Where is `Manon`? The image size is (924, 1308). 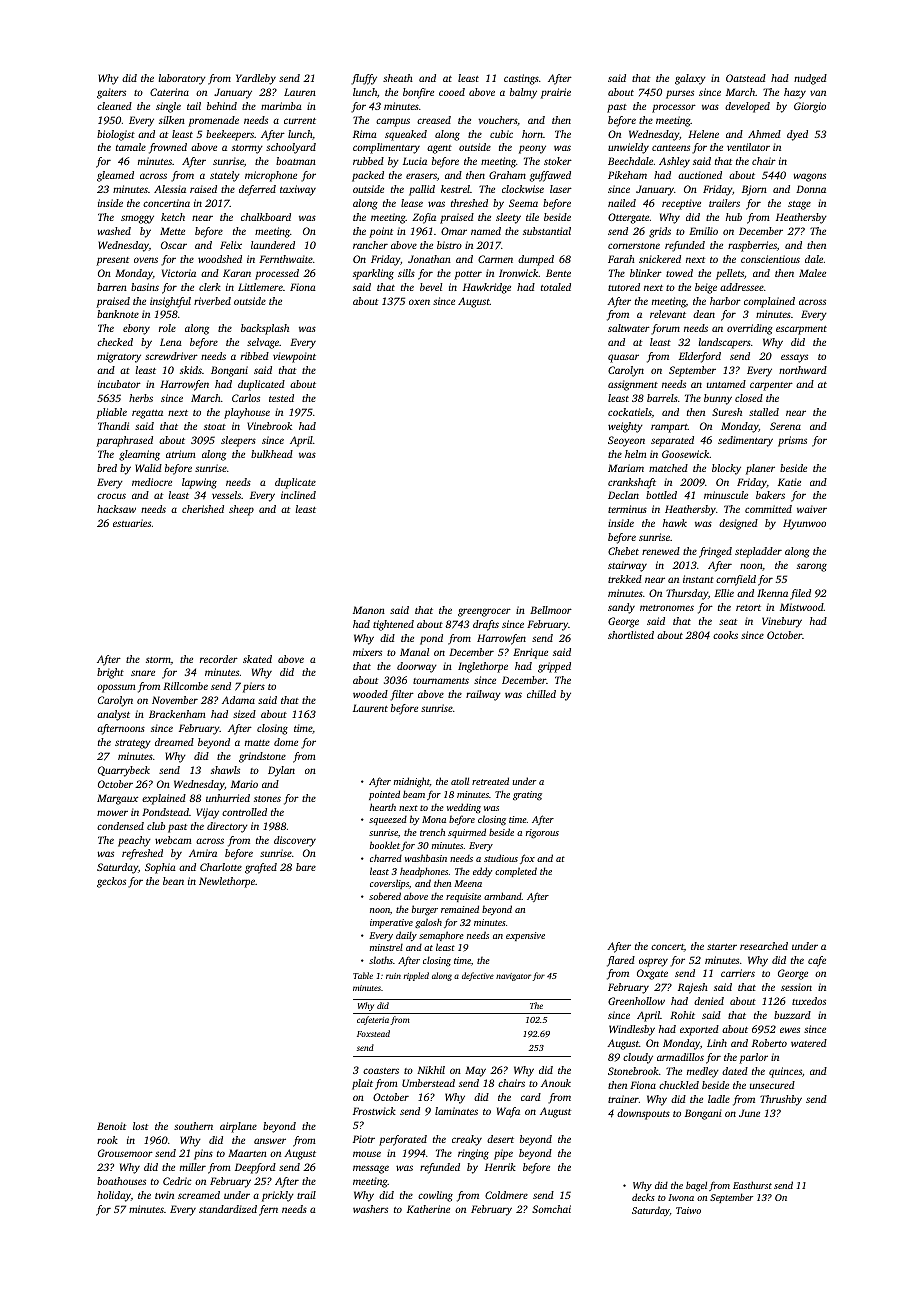
Manon is located at coordinates (369, 610).
